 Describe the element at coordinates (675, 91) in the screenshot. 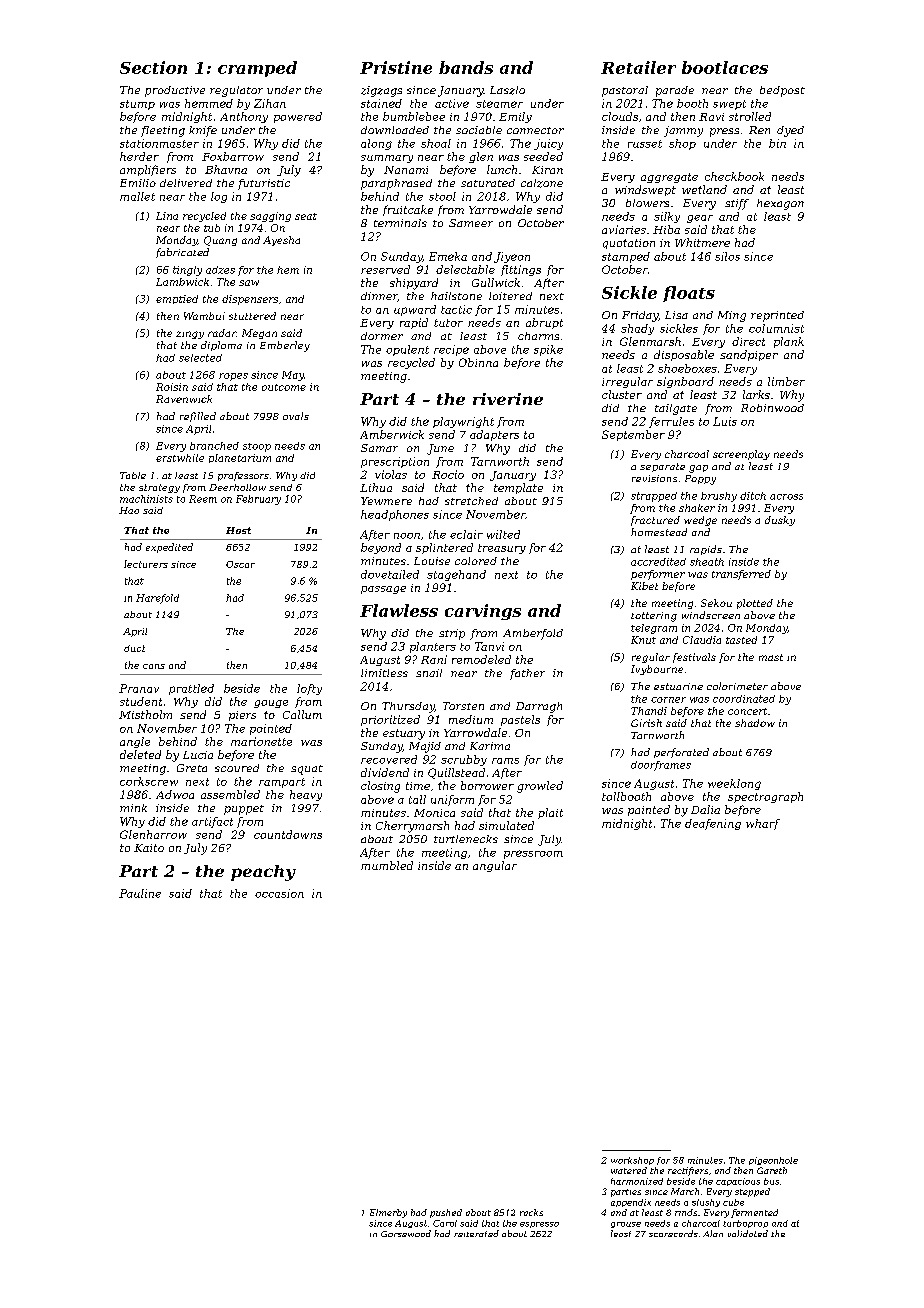

I see `parade` at that location.
